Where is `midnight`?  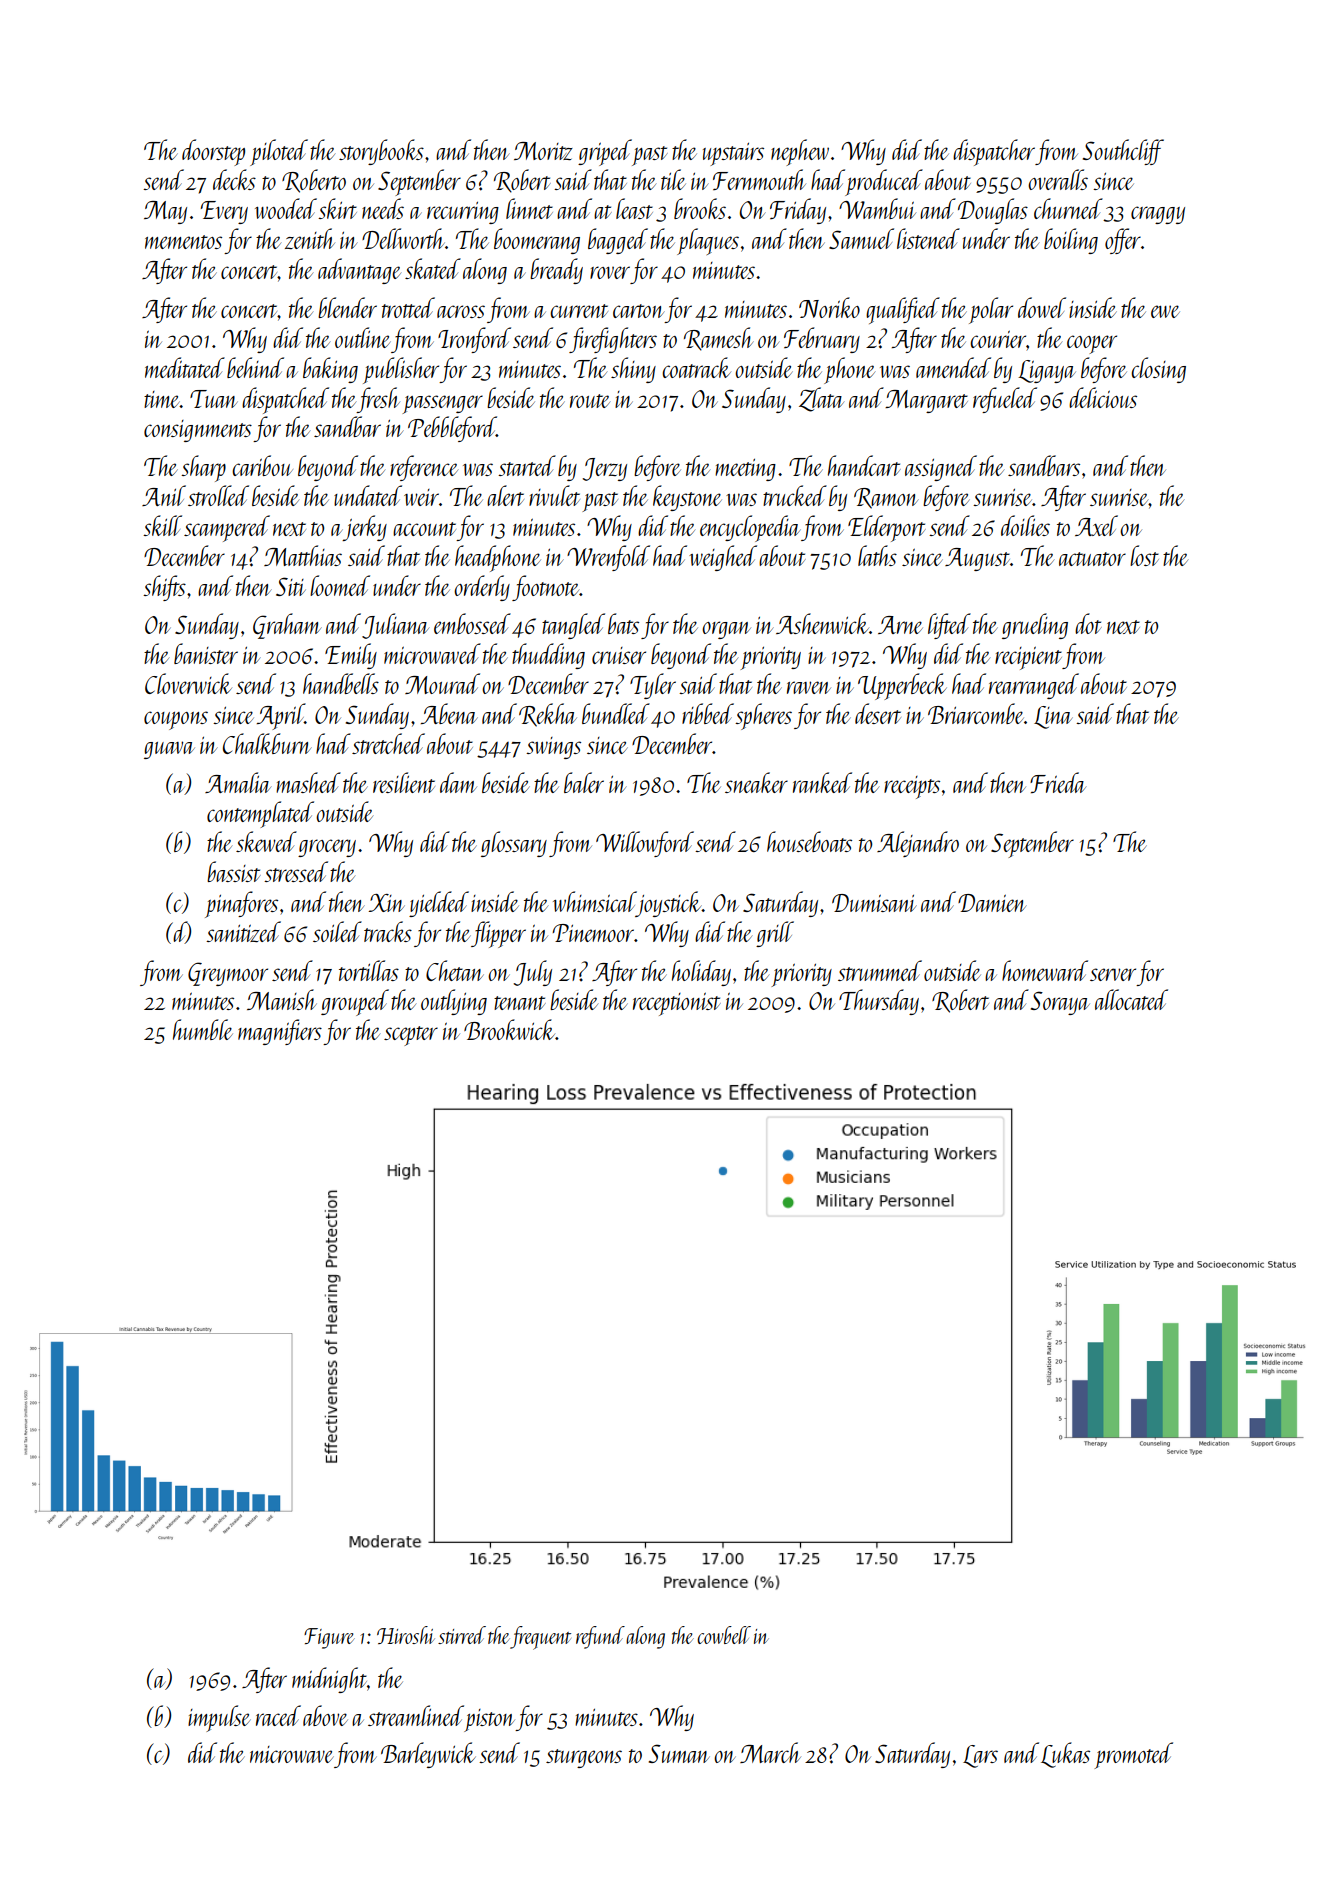 midnight is located at coordinates (329, 1680).
